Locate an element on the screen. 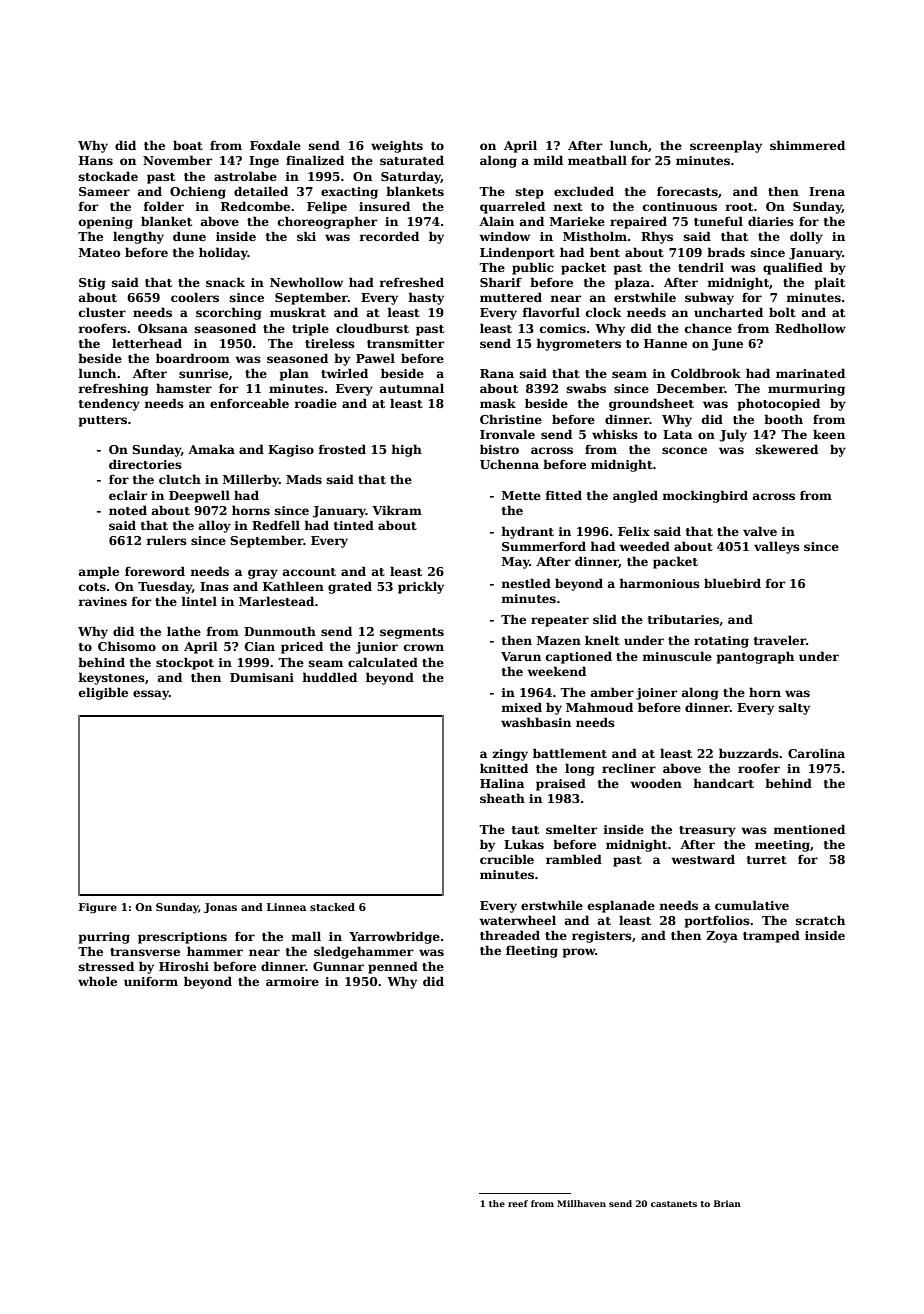  booth is located at coordinates (783, 419).
